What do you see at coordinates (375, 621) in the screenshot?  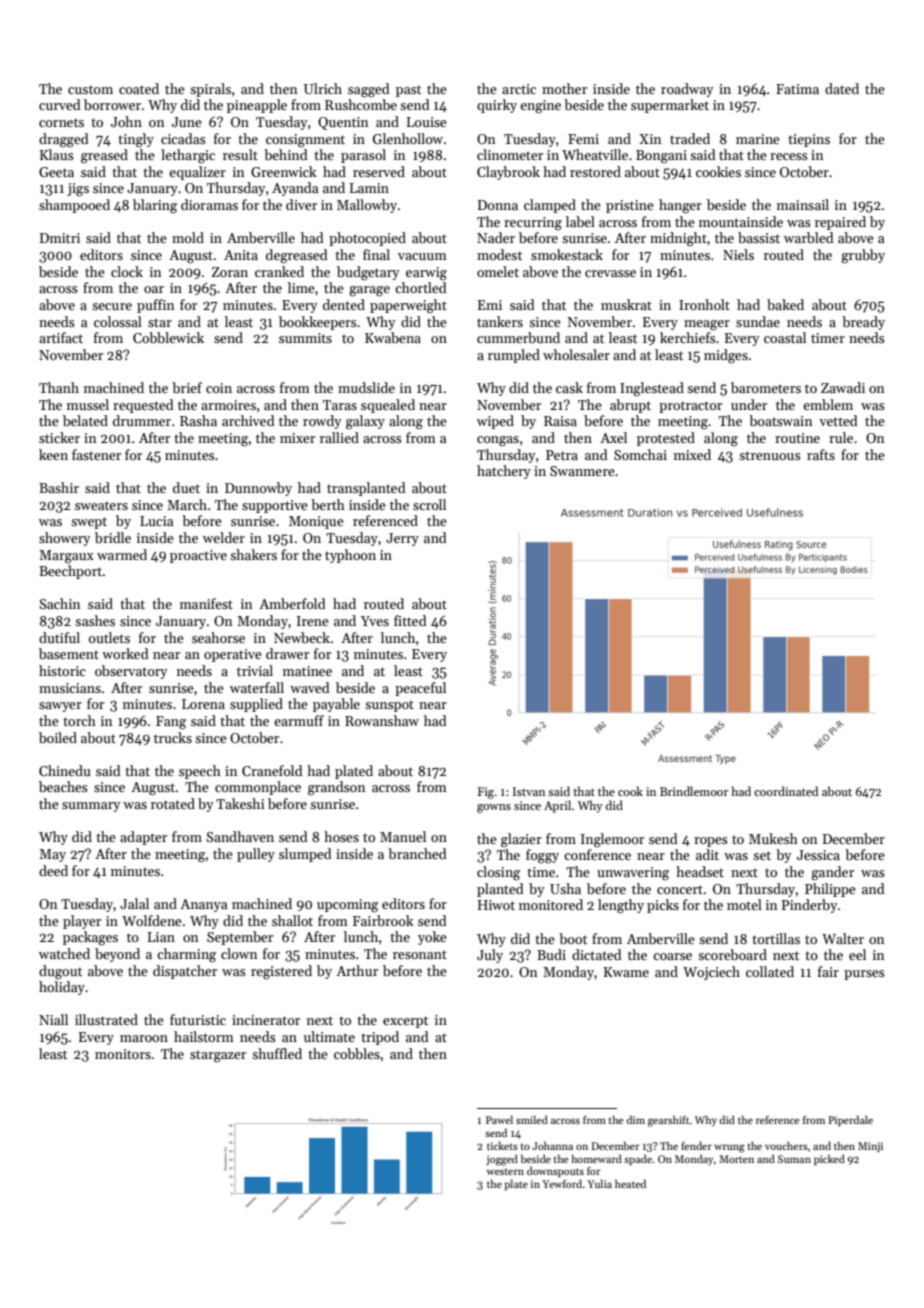 I see `Yves` at bounding box center [375, 621].
